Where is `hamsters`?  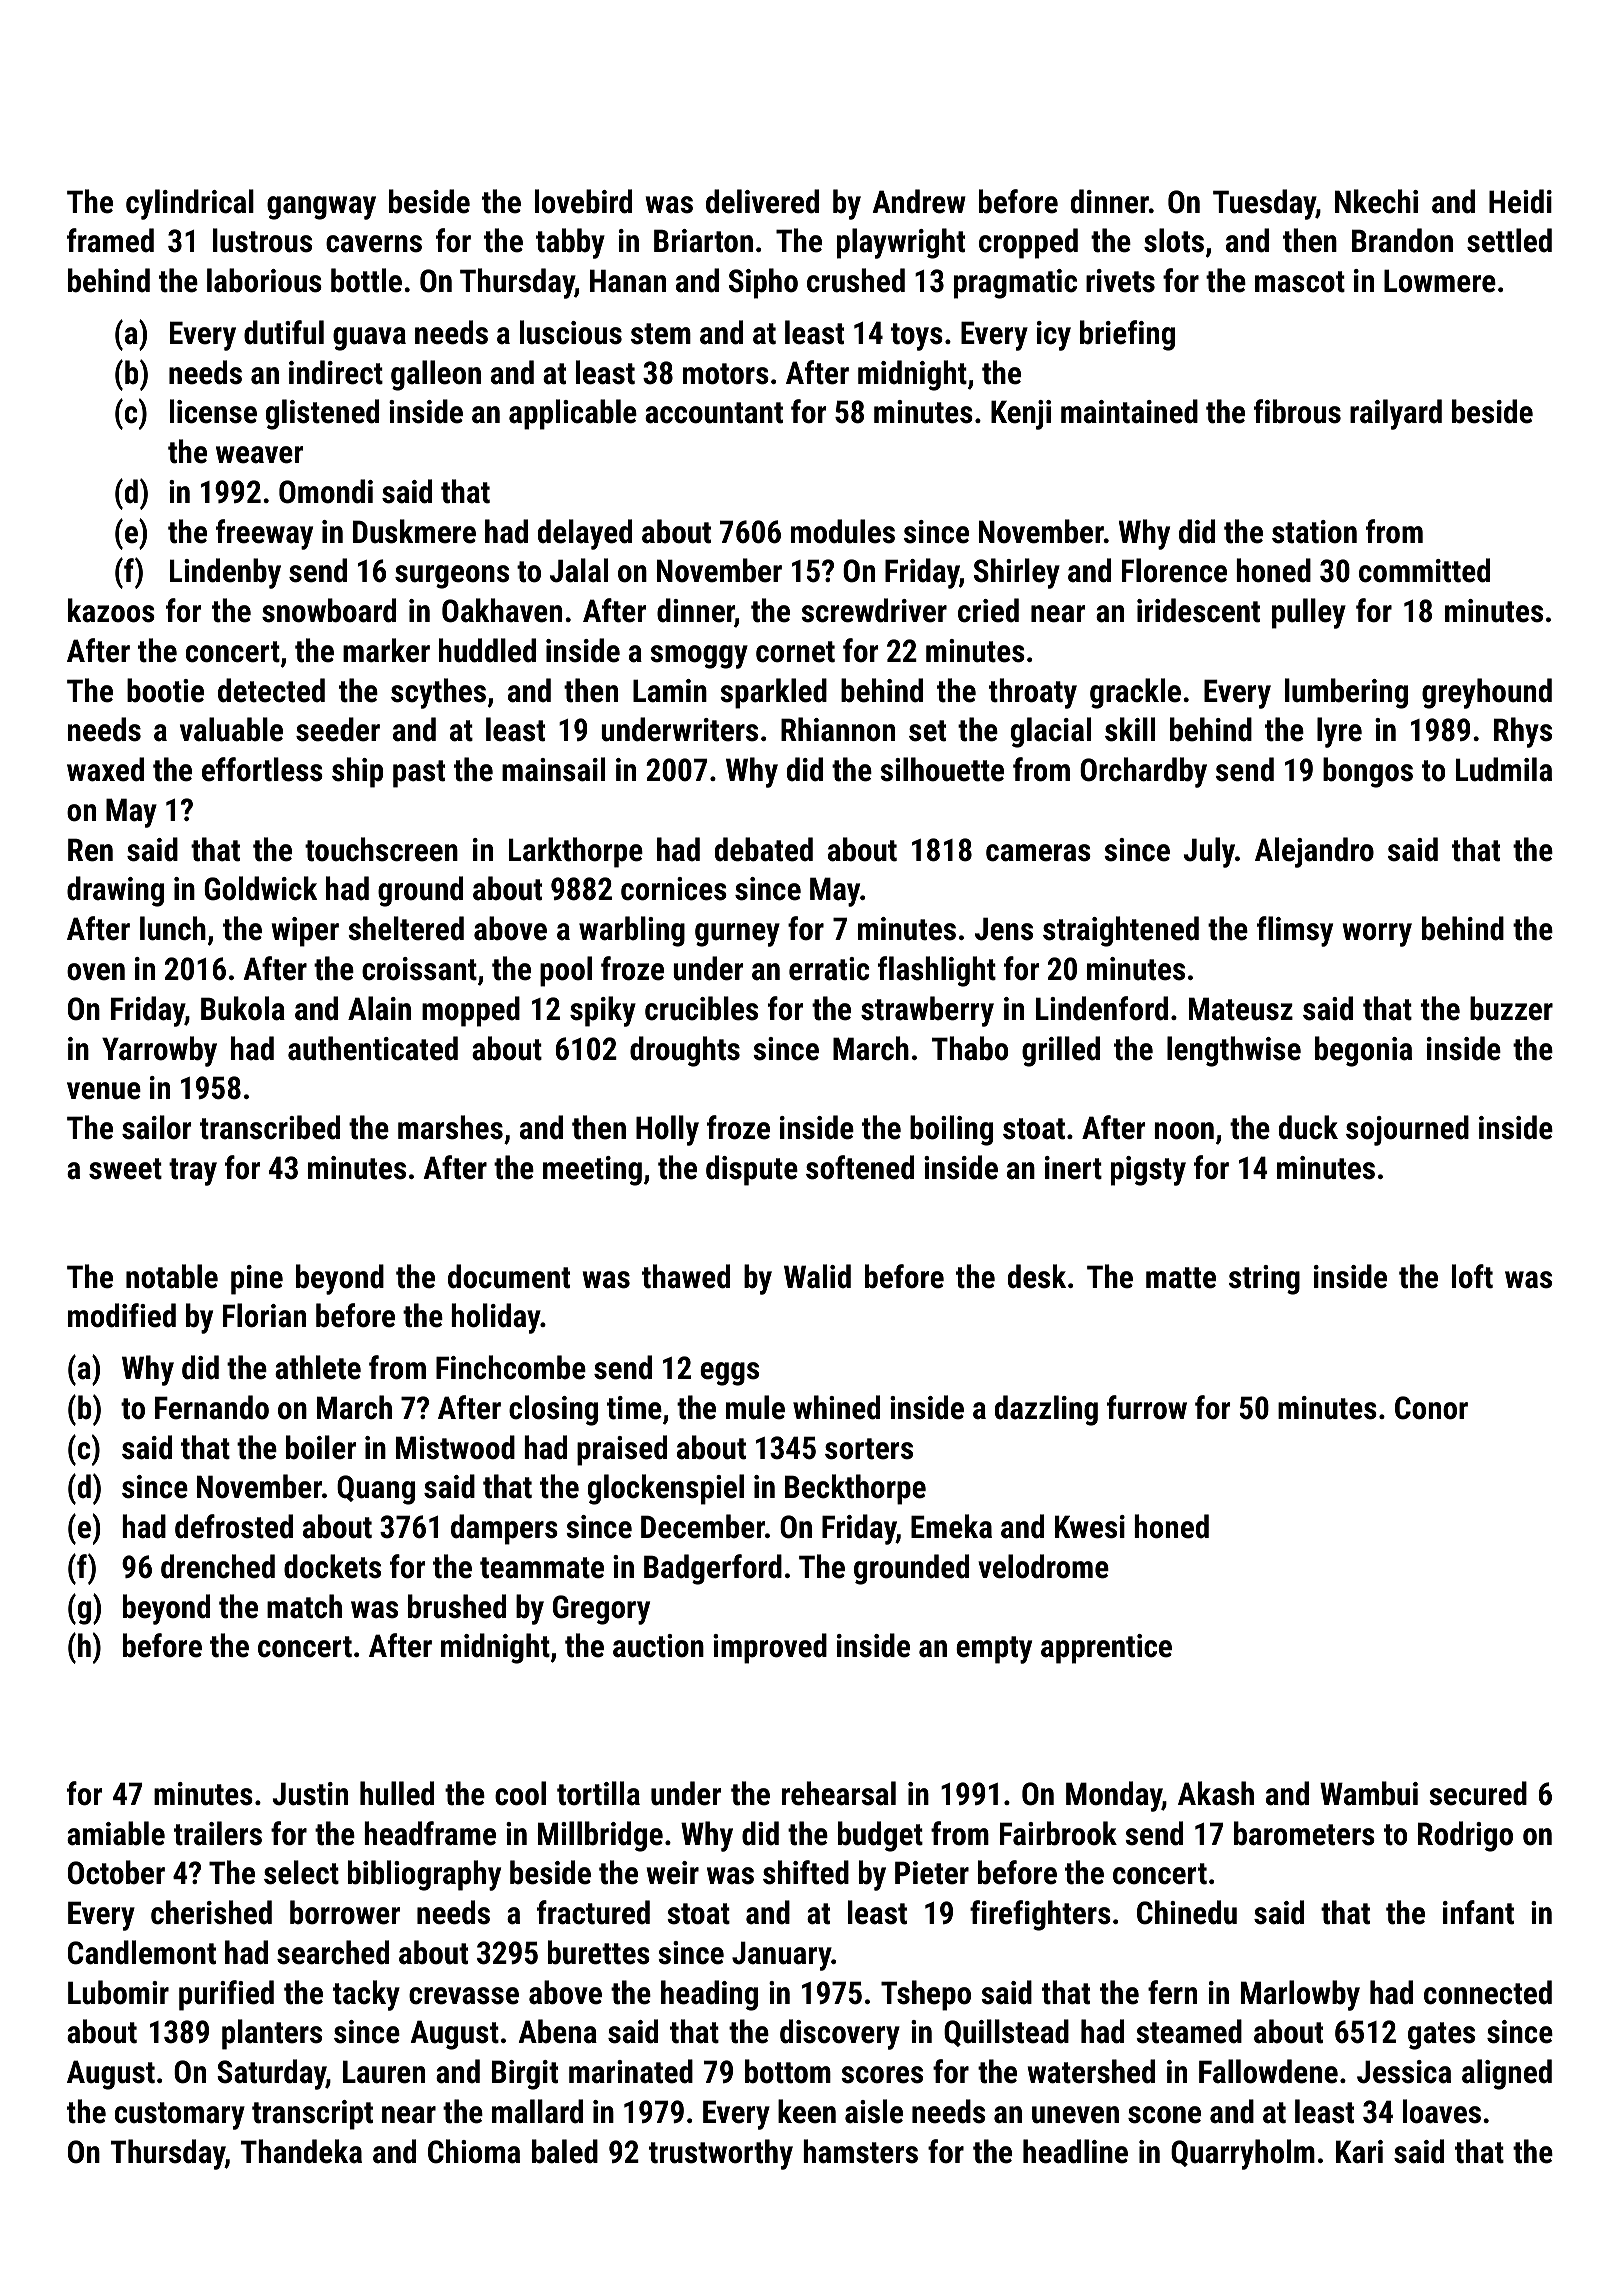 hamsters is located at coordinates (860, 2151).
